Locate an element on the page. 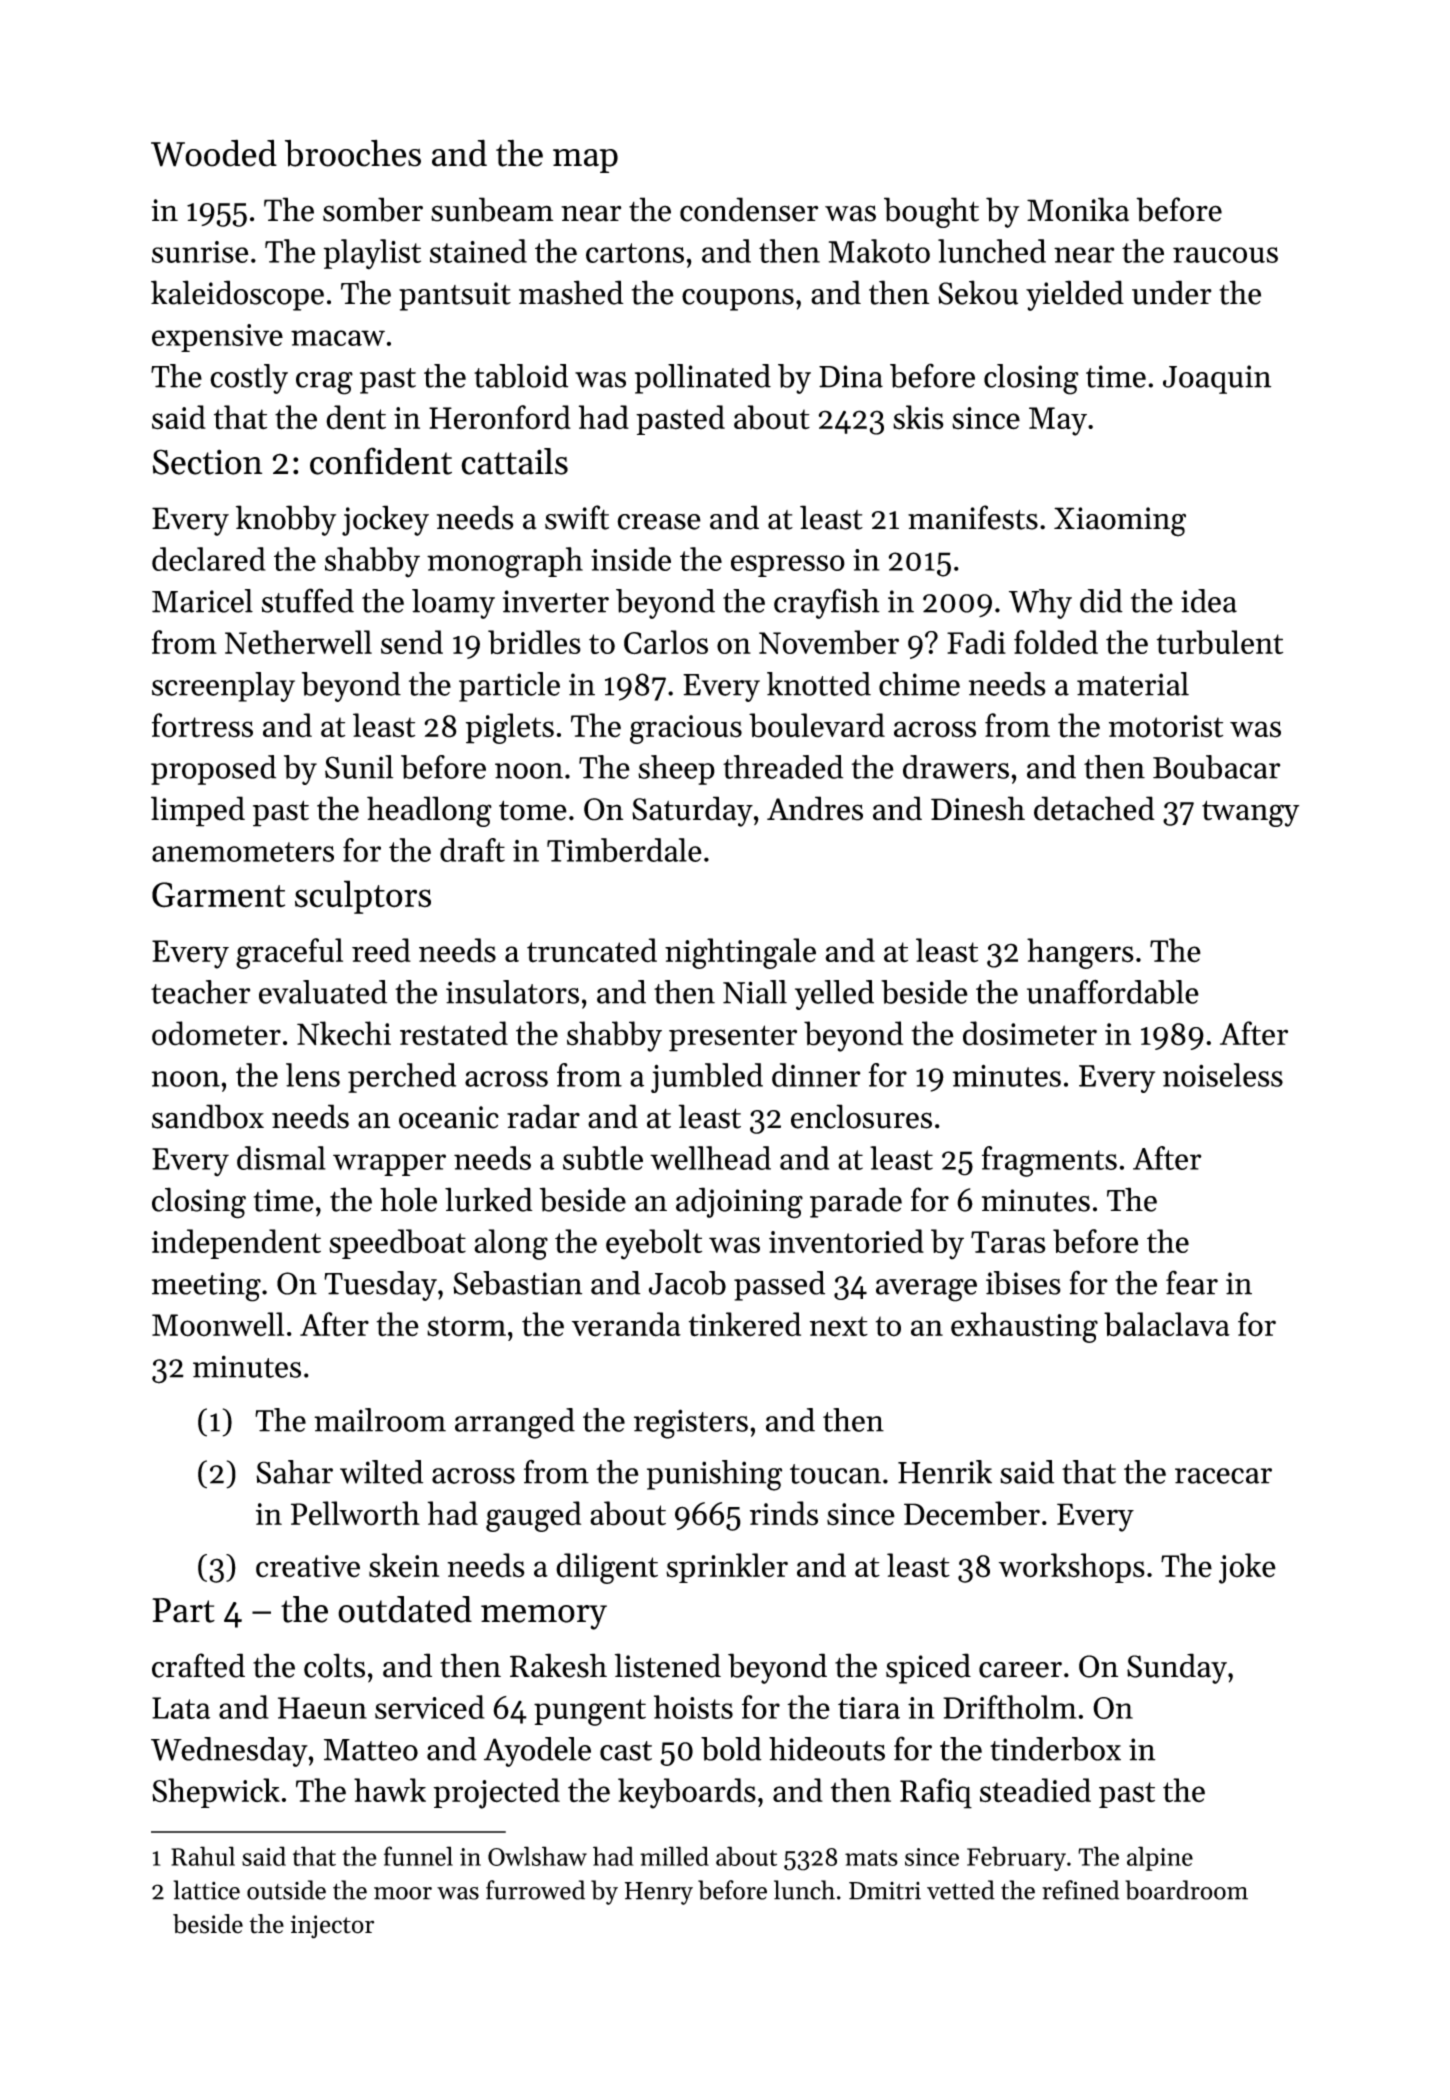 The width and height of the document is (1450, 2100). Boubacar is located at coordinates (1216, 767).
